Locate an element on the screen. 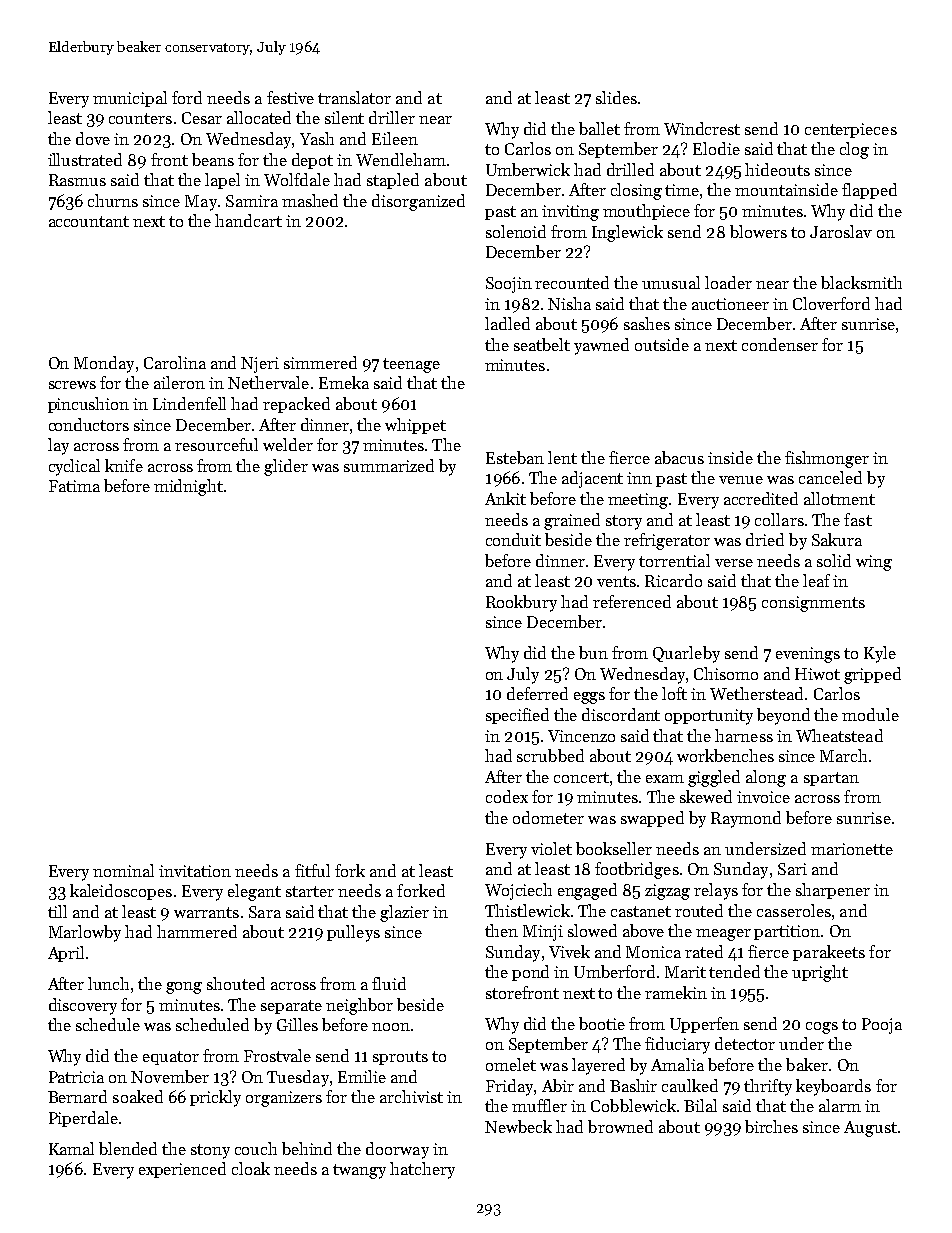 The height and width of the screenshot is (1233, 952). centerpieces is located at coordinates (851, 130).
